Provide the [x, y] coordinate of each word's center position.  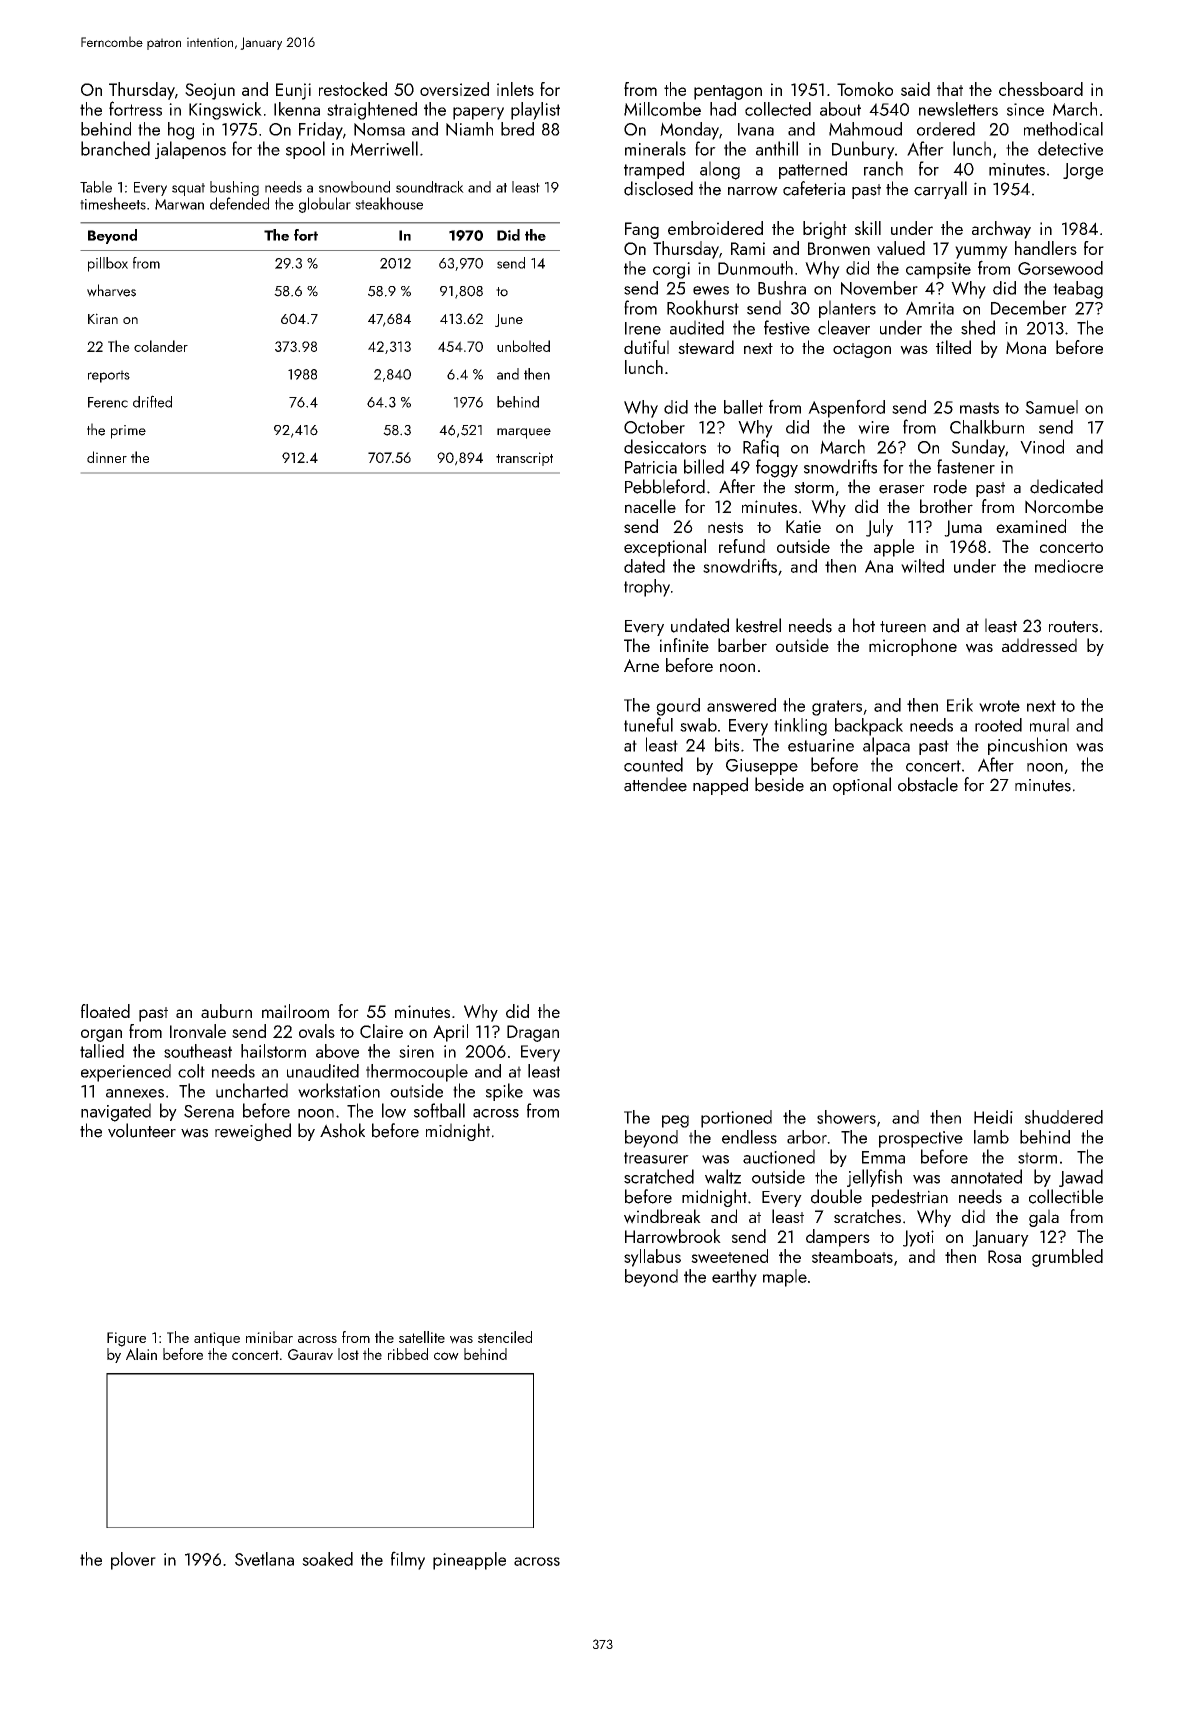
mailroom [295, 1011]
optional [862, 786]
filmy [408, 1560]
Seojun [210, 91]
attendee [655, 784]
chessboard [1041, 89]
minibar [269, 1337]
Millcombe [662, 109]
